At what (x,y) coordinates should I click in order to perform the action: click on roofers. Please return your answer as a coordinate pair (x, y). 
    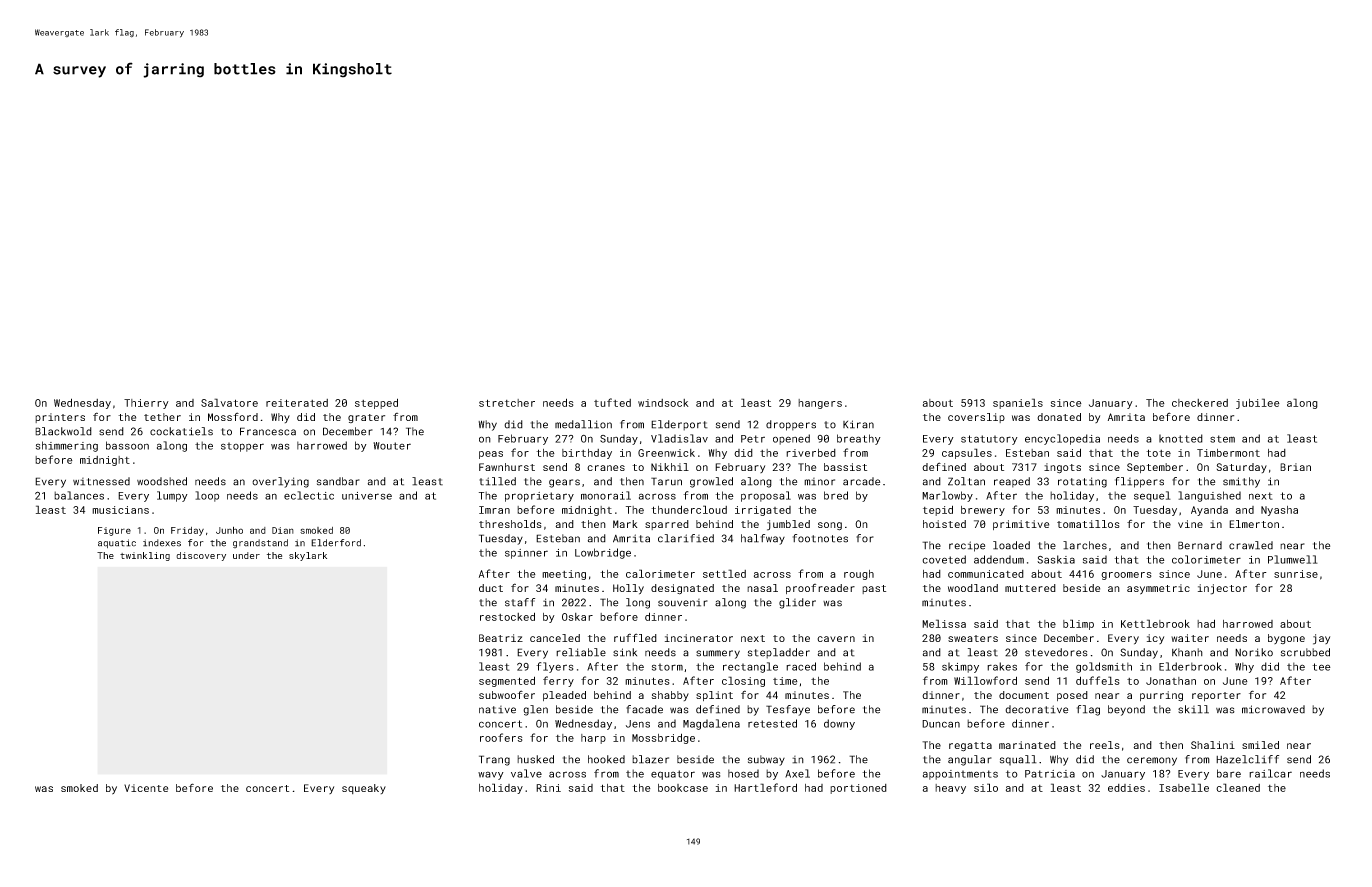
    Looking at the image, I should click on (501, 737).
